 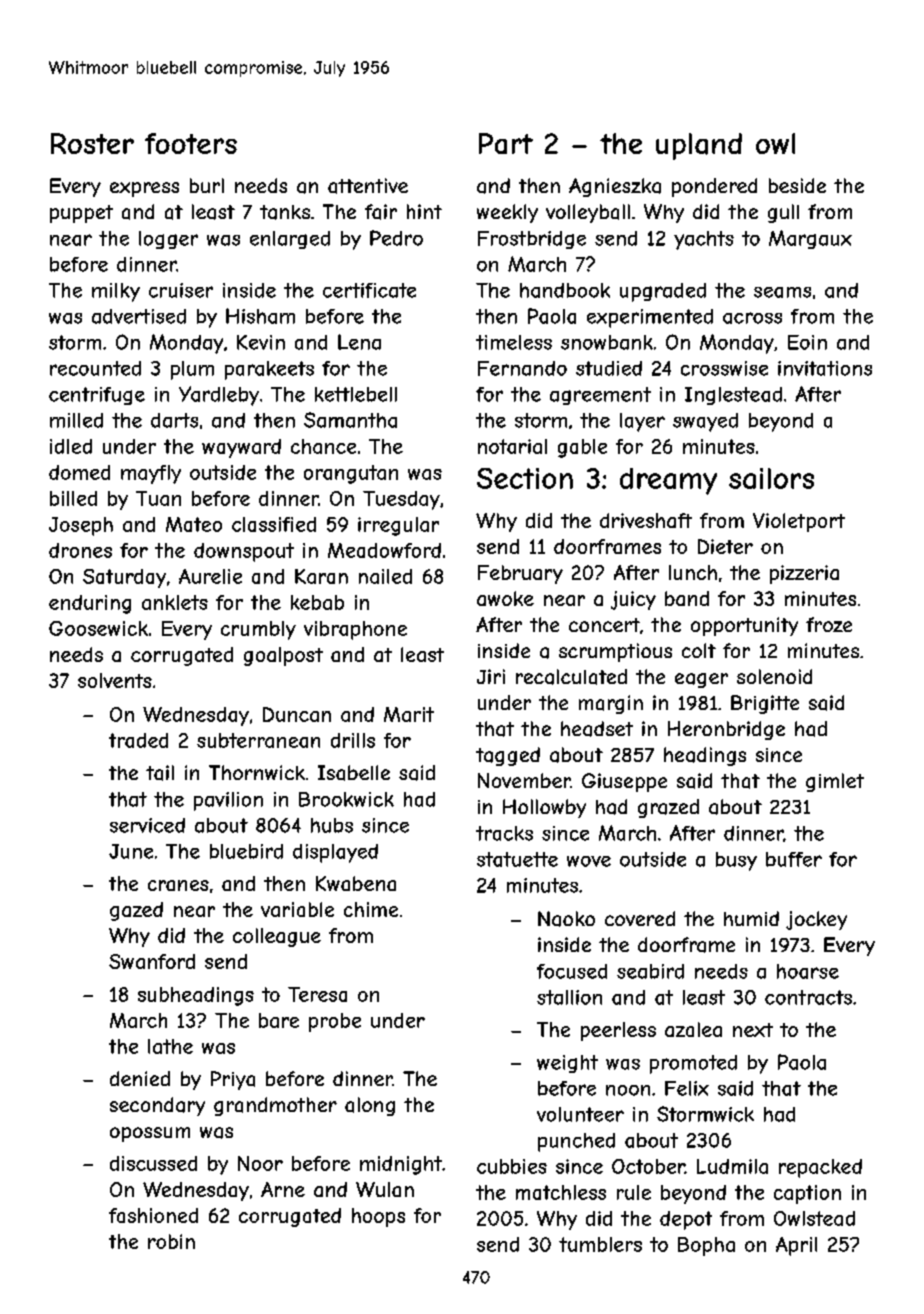 I want to click on Part, so click(x=506, y=143).
